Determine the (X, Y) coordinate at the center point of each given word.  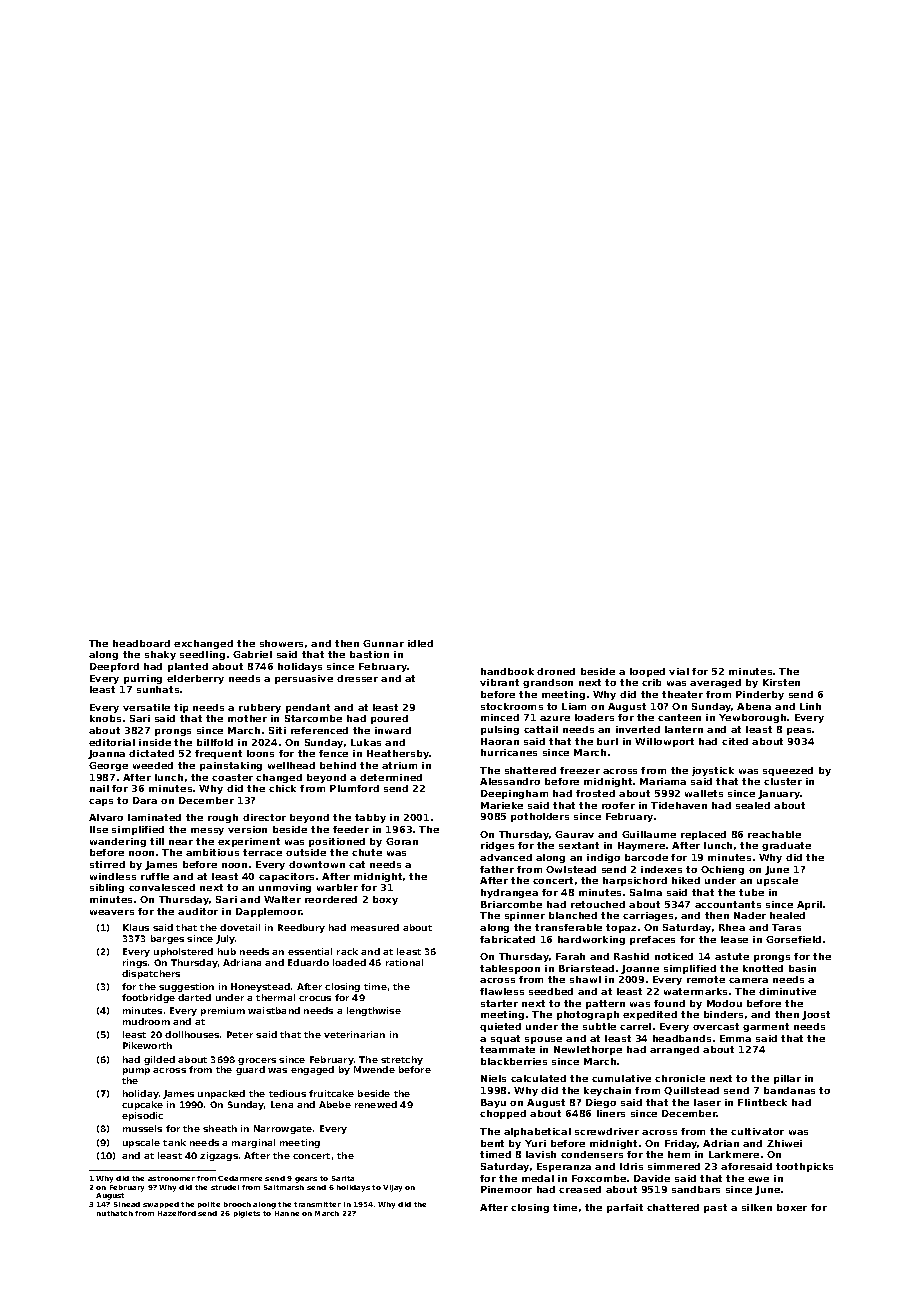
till (157, 841)
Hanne (287, 1213)
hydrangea (509, 893)
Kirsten (781, 682)
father (497, 869)
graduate (786, 846)
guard (250, 1070)
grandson (548, 683)
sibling (107, 888)
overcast (716, 1026)
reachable (774, 834)
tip (181, 708)
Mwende (374, 1069)
